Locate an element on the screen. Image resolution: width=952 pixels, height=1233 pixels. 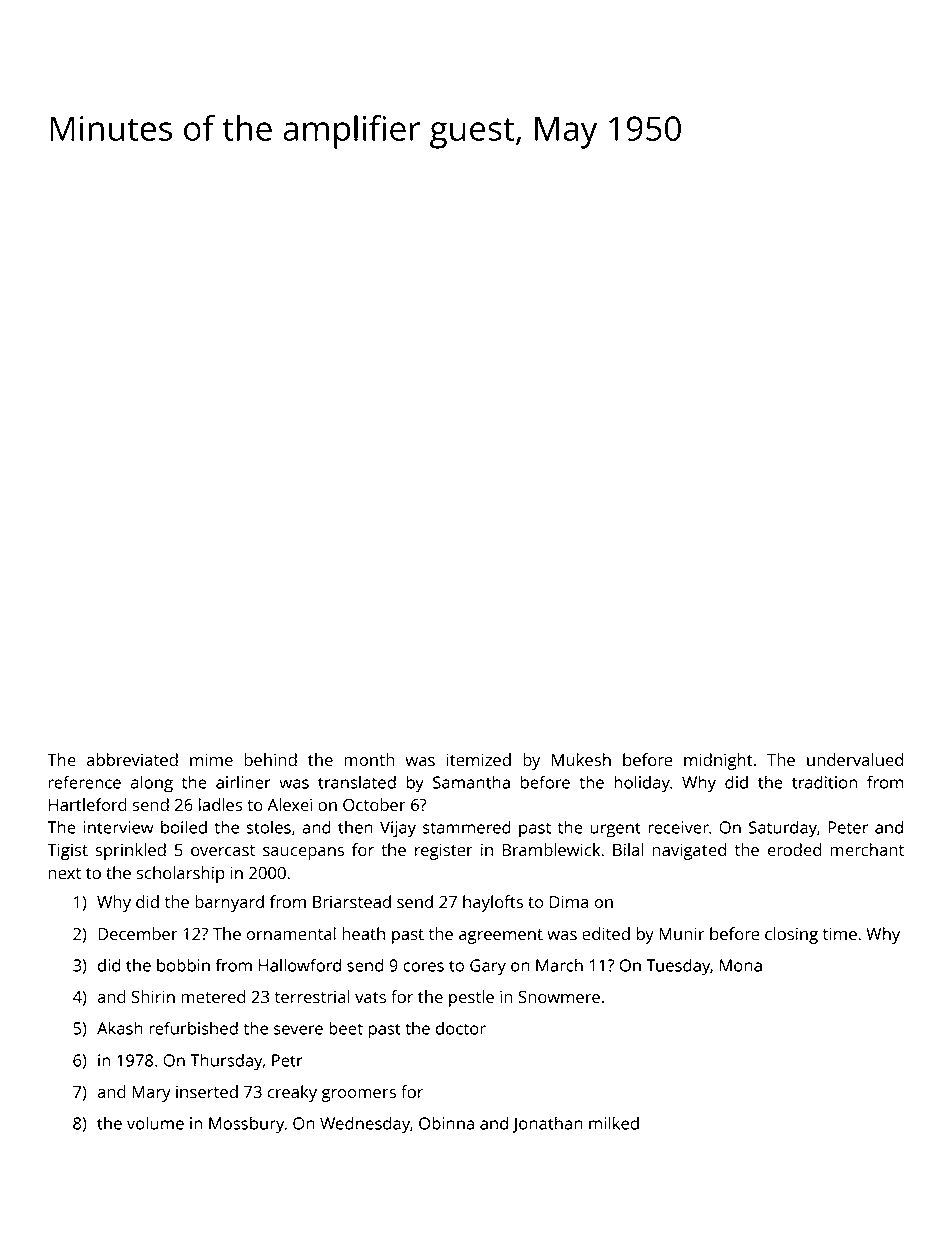
volume is located at coordinates (155, 1123).
